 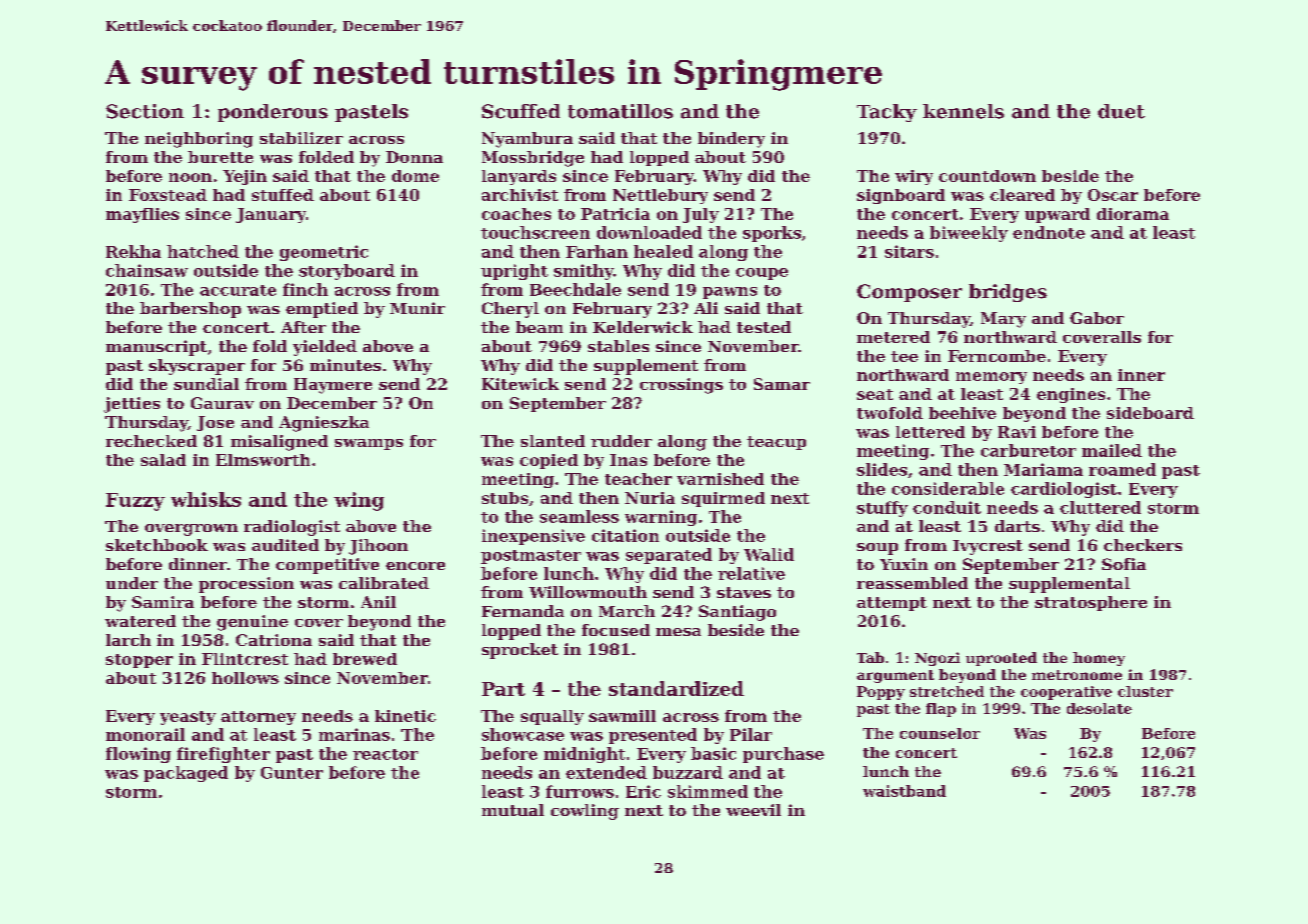 What do you see at coordinates (151, 441) in the document?
I see `rechecked` at bounding box center [151, 441].
